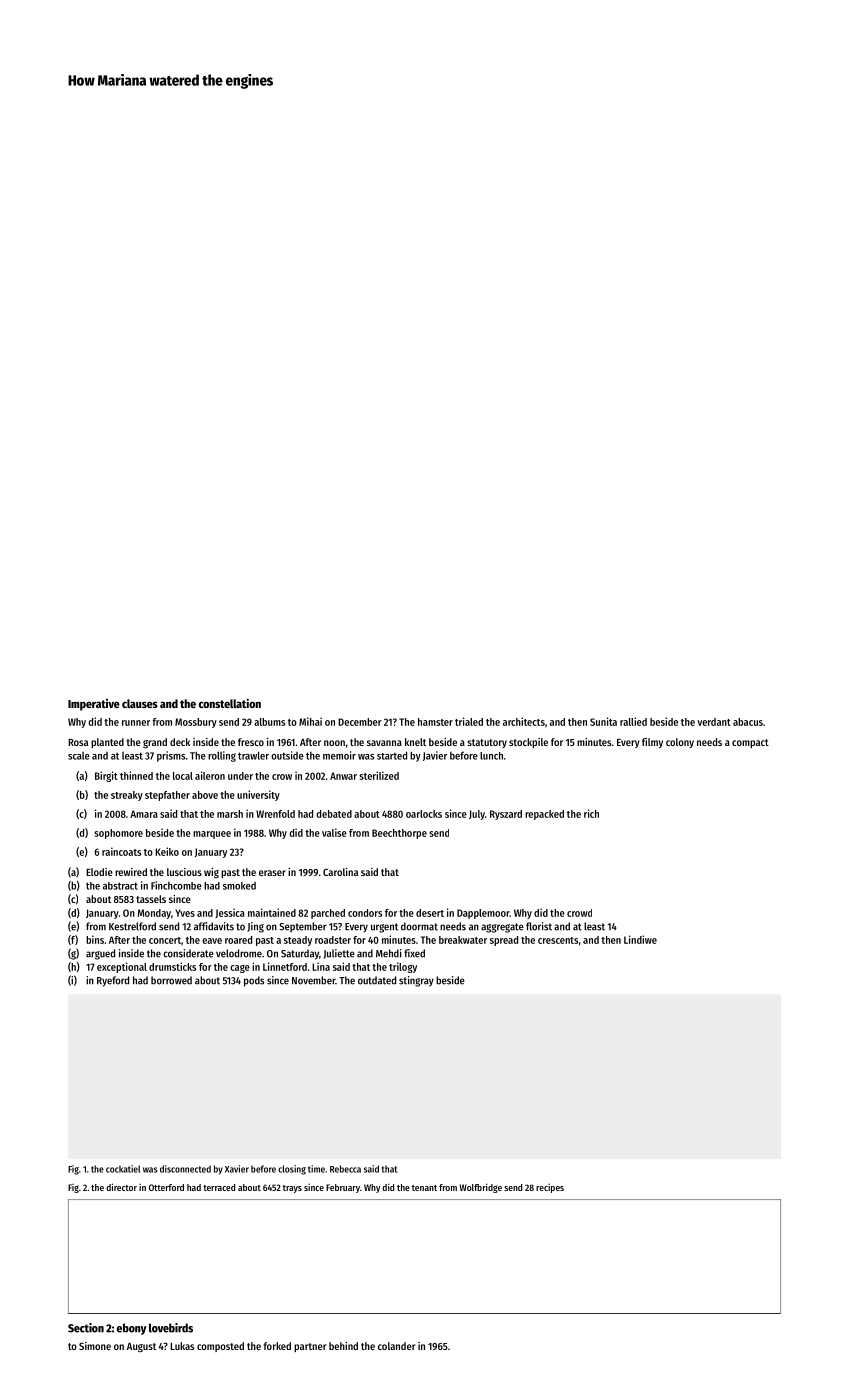 The height and width of the screenshot is (1400, 849). Describe the element at coordinates (136, 775) in the screenshot. I see `thinned` at that location.
